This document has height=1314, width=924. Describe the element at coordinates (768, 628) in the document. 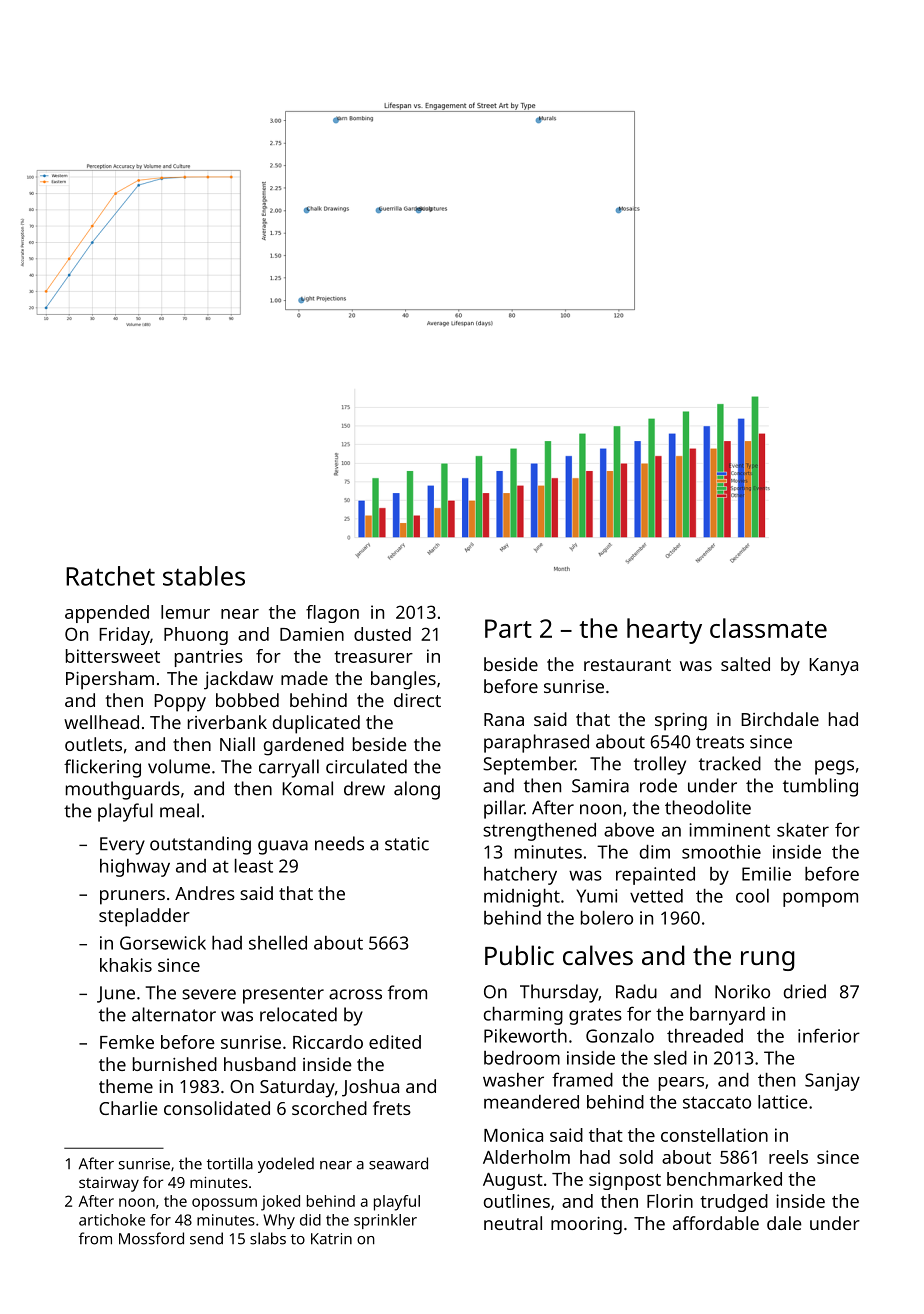

I see `classmate` at that location.
